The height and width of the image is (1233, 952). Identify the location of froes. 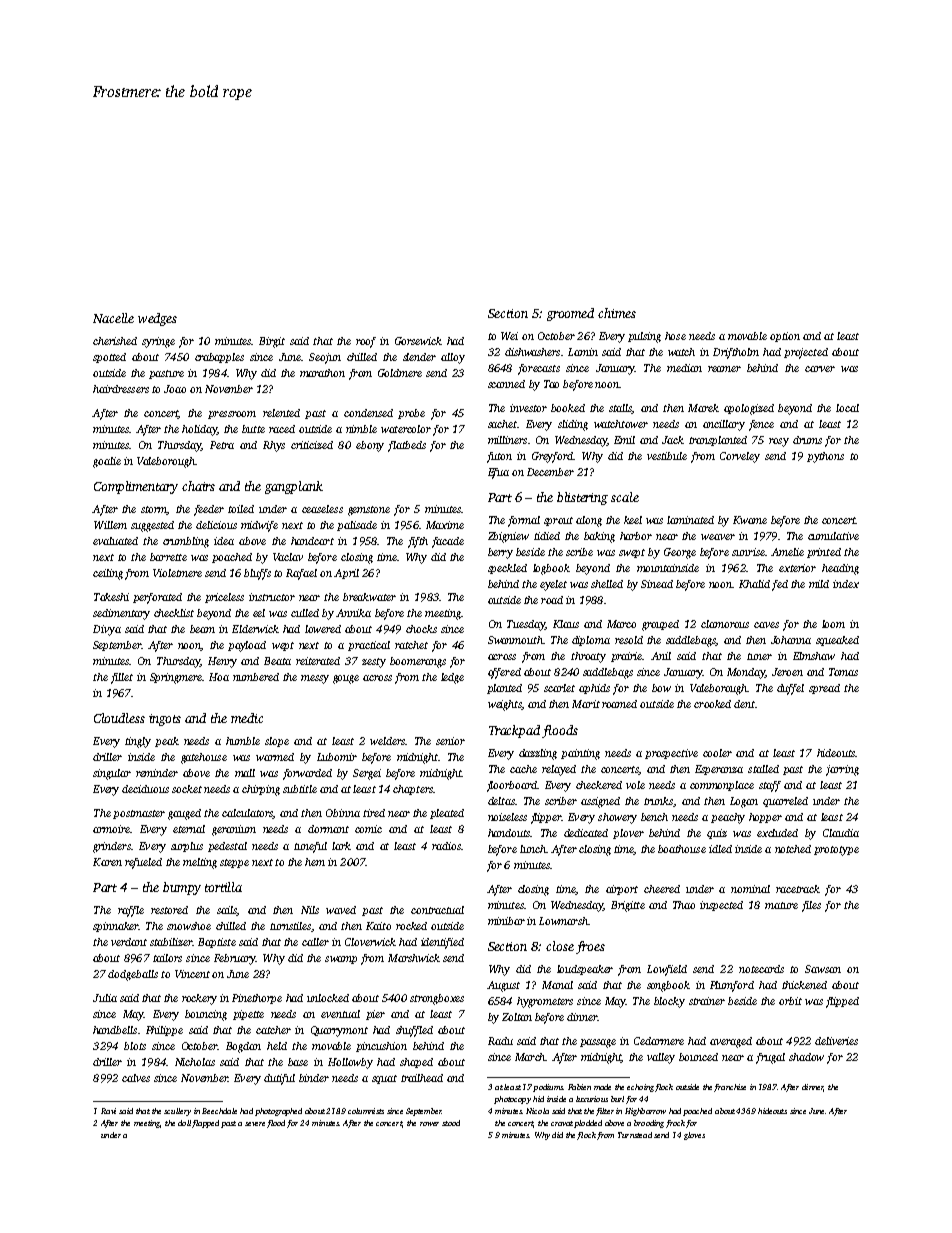
(590, 947).
